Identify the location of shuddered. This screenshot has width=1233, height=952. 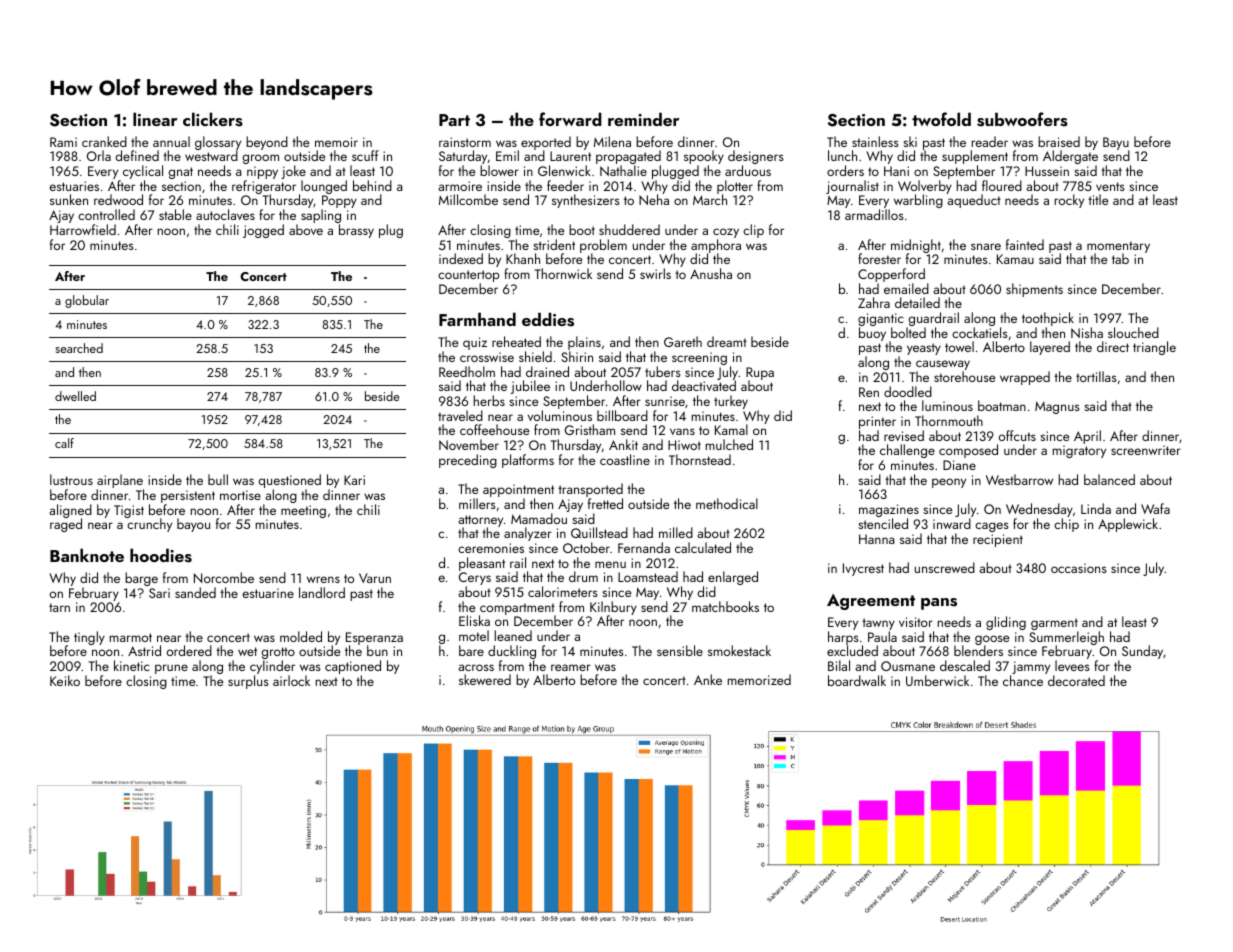
(629, 229).
